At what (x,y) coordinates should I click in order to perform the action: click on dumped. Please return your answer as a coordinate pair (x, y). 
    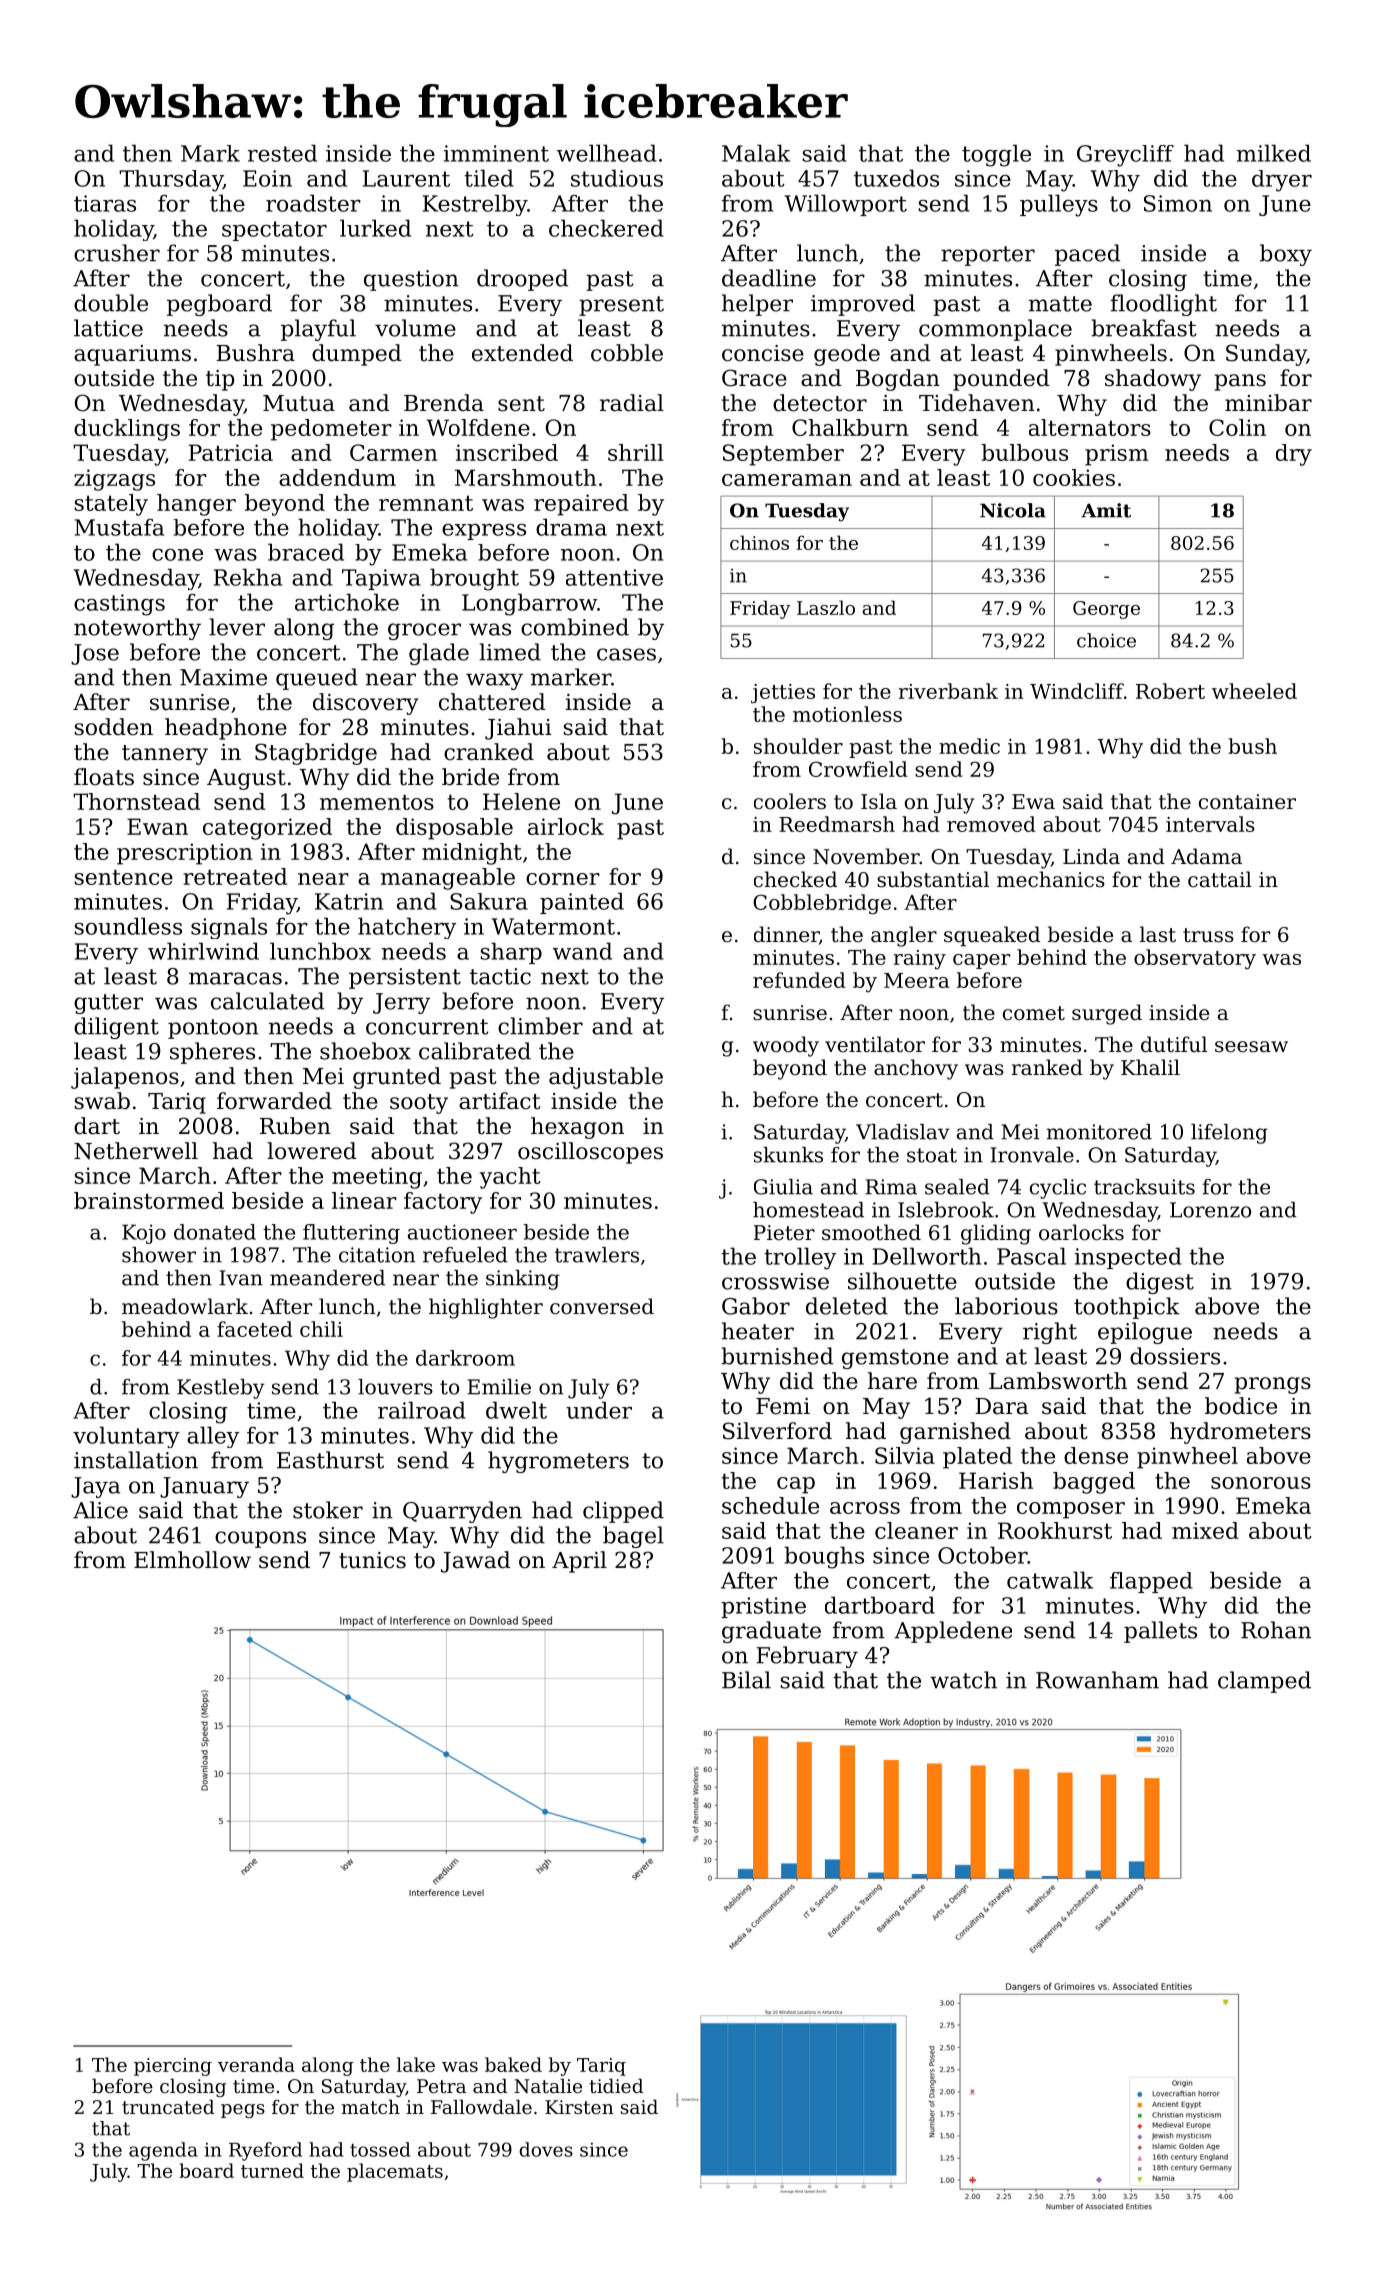
    Looking at the image, I should click on (356, 355).
